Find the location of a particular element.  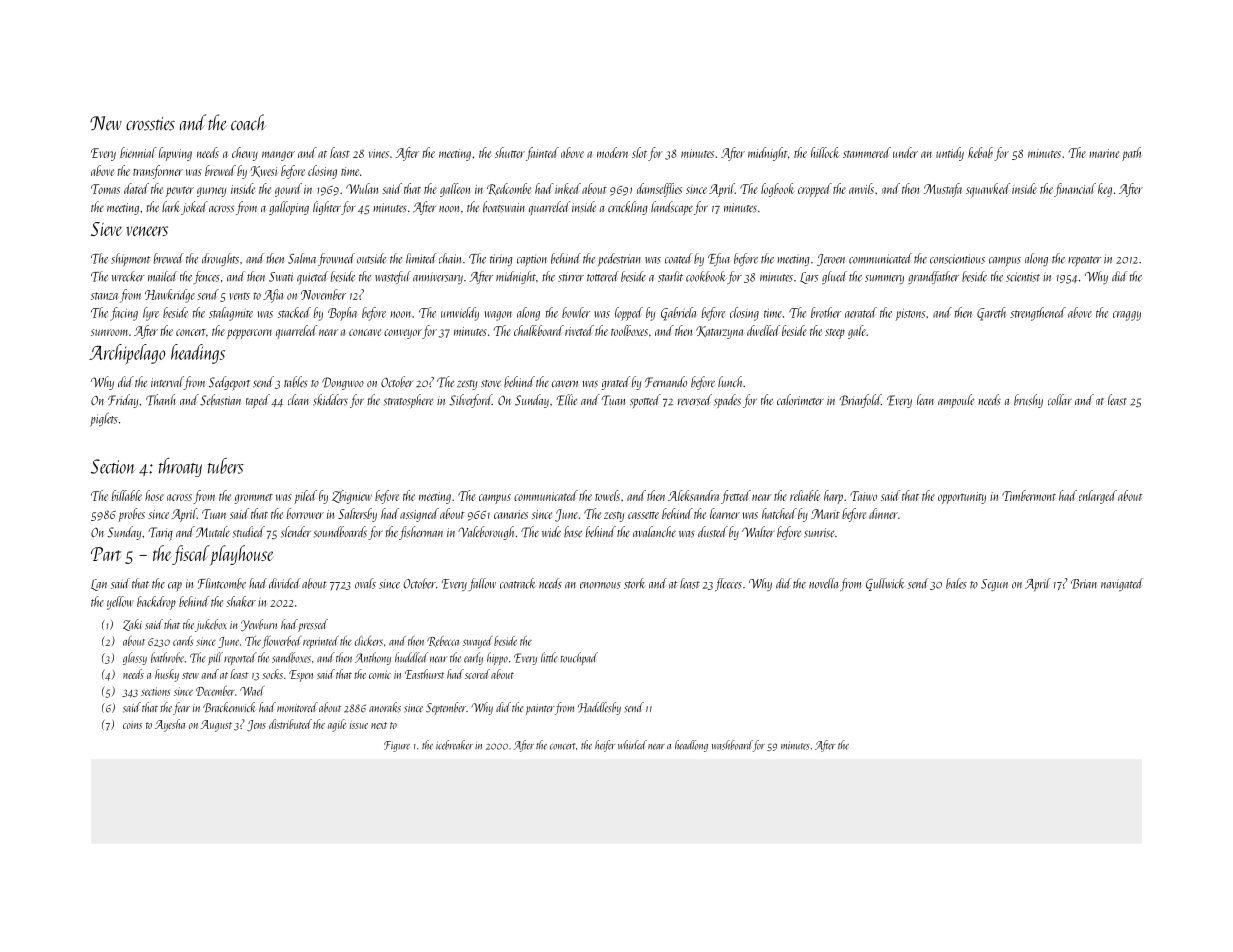

coach is located at coordinates (248, 122).
